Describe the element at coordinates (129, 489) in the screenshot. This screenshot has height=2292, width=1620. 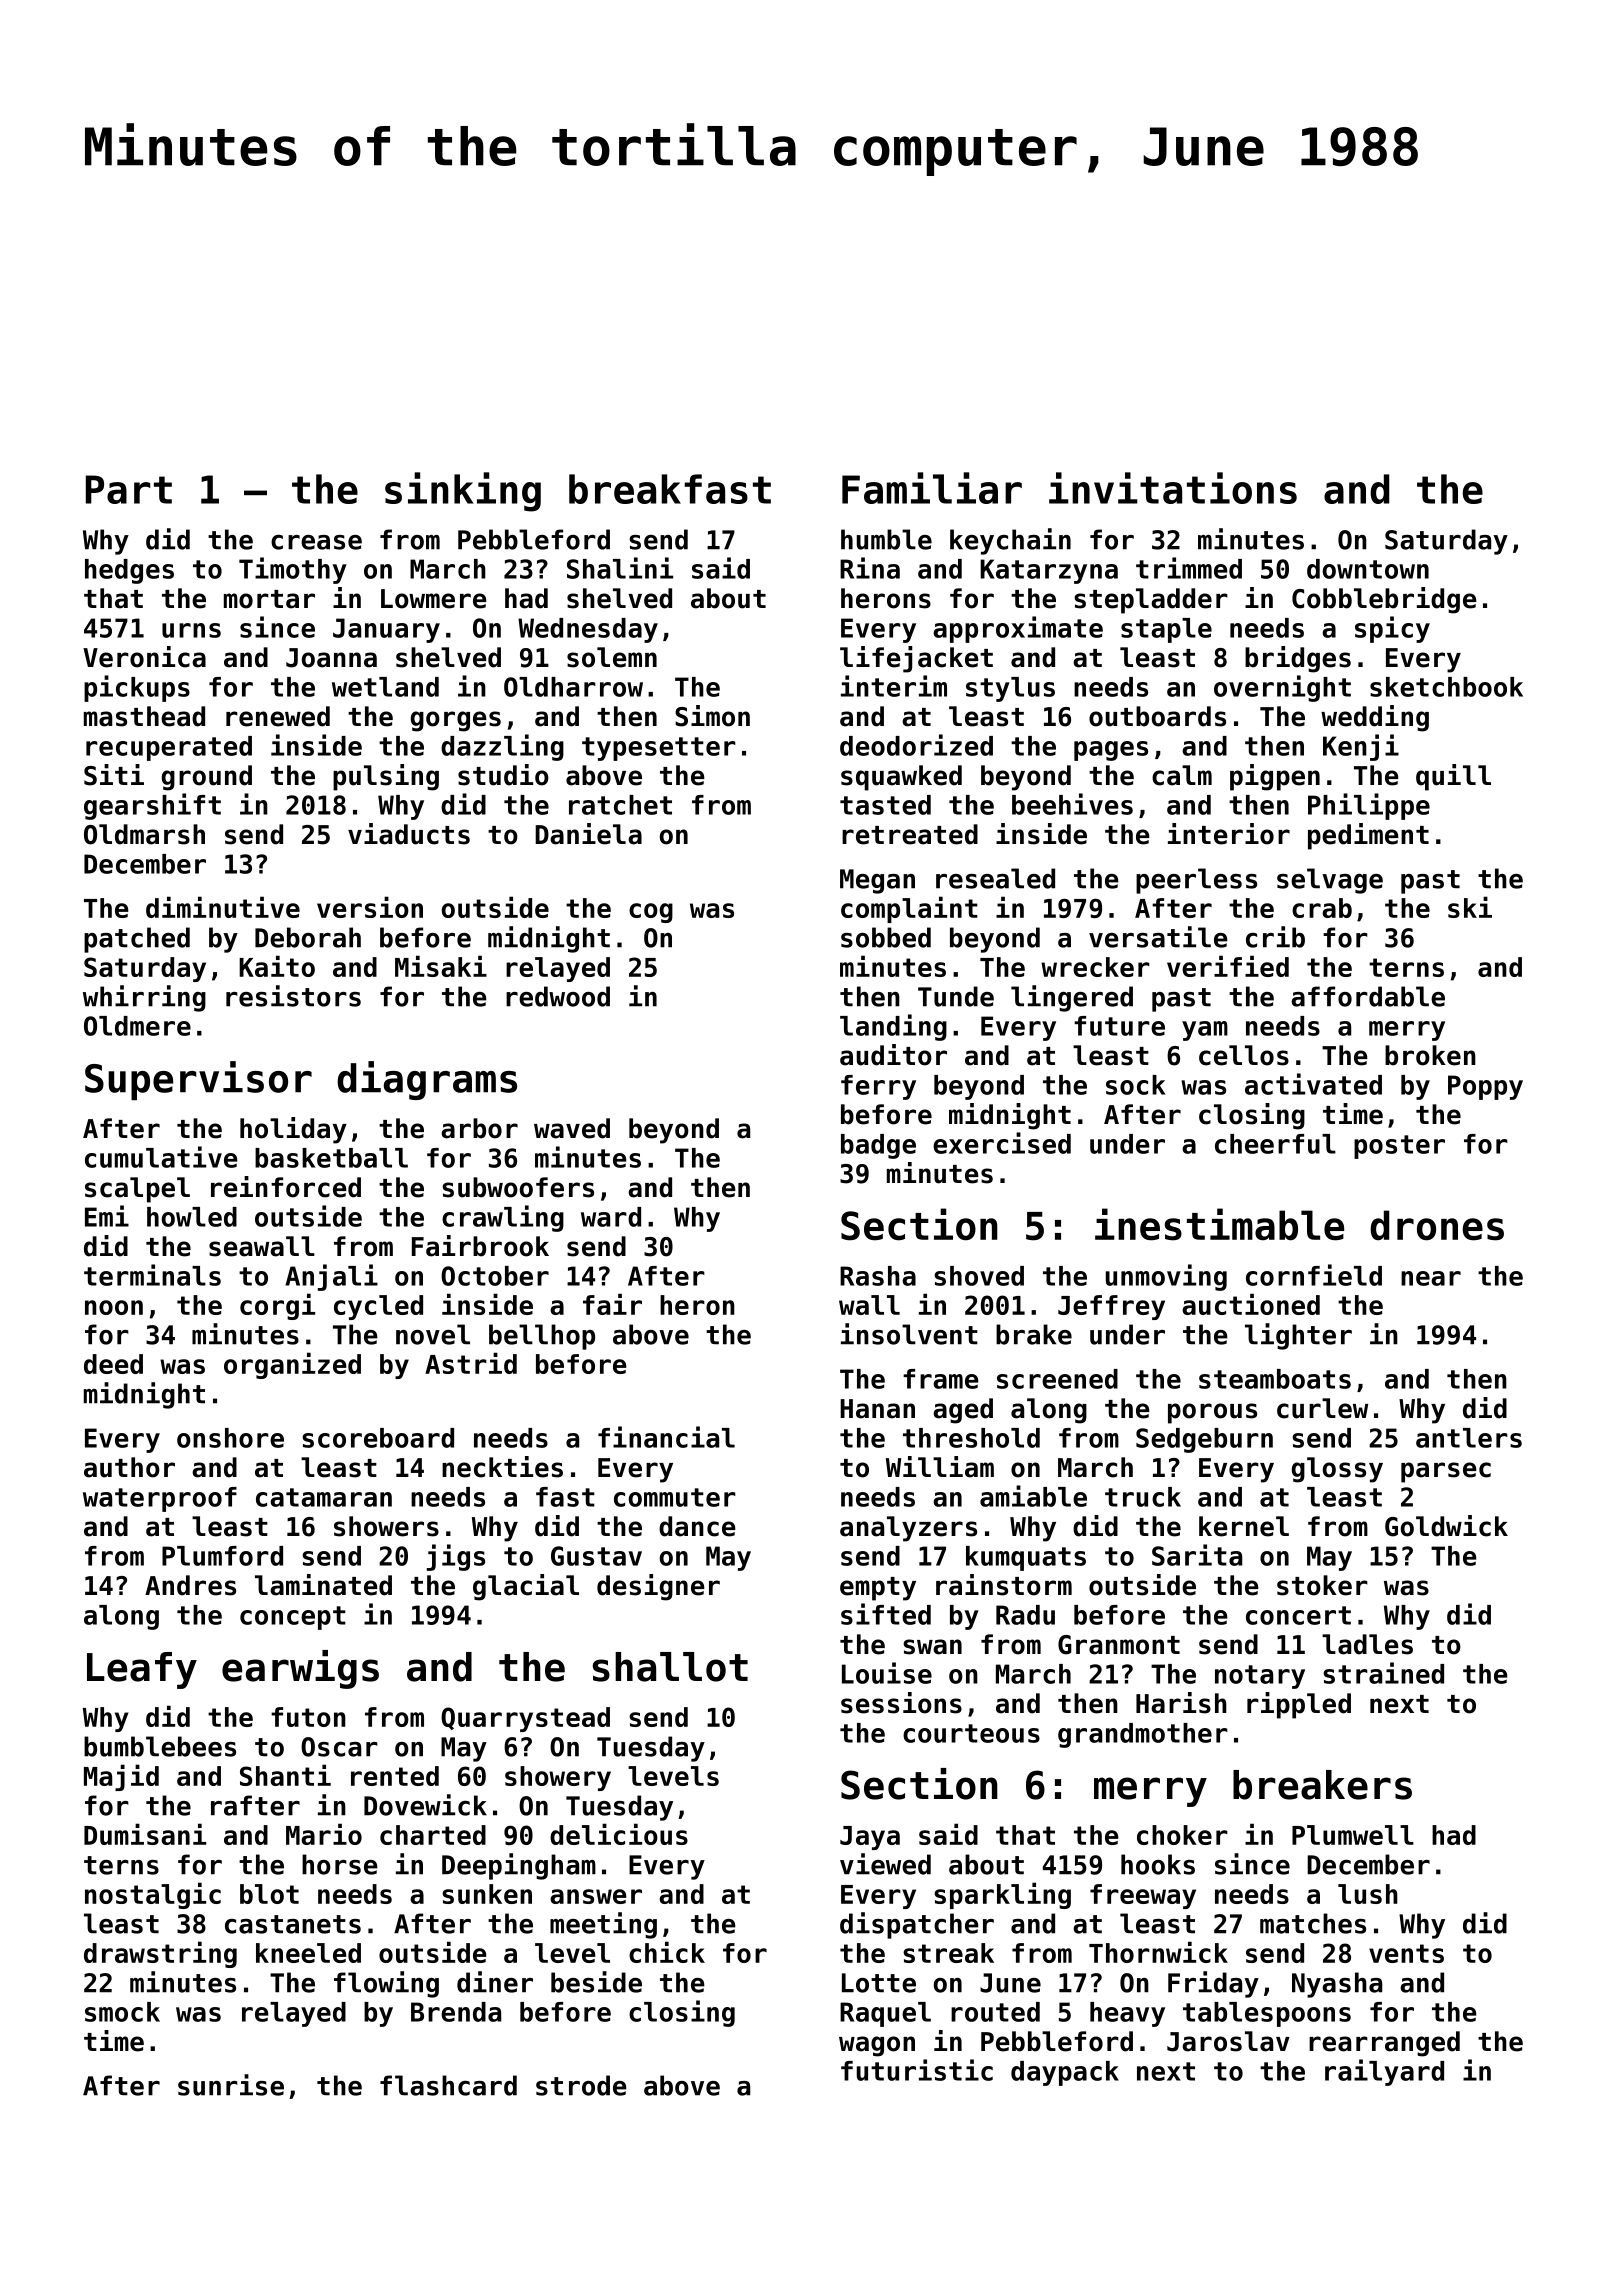
I see `Part` at that location.
